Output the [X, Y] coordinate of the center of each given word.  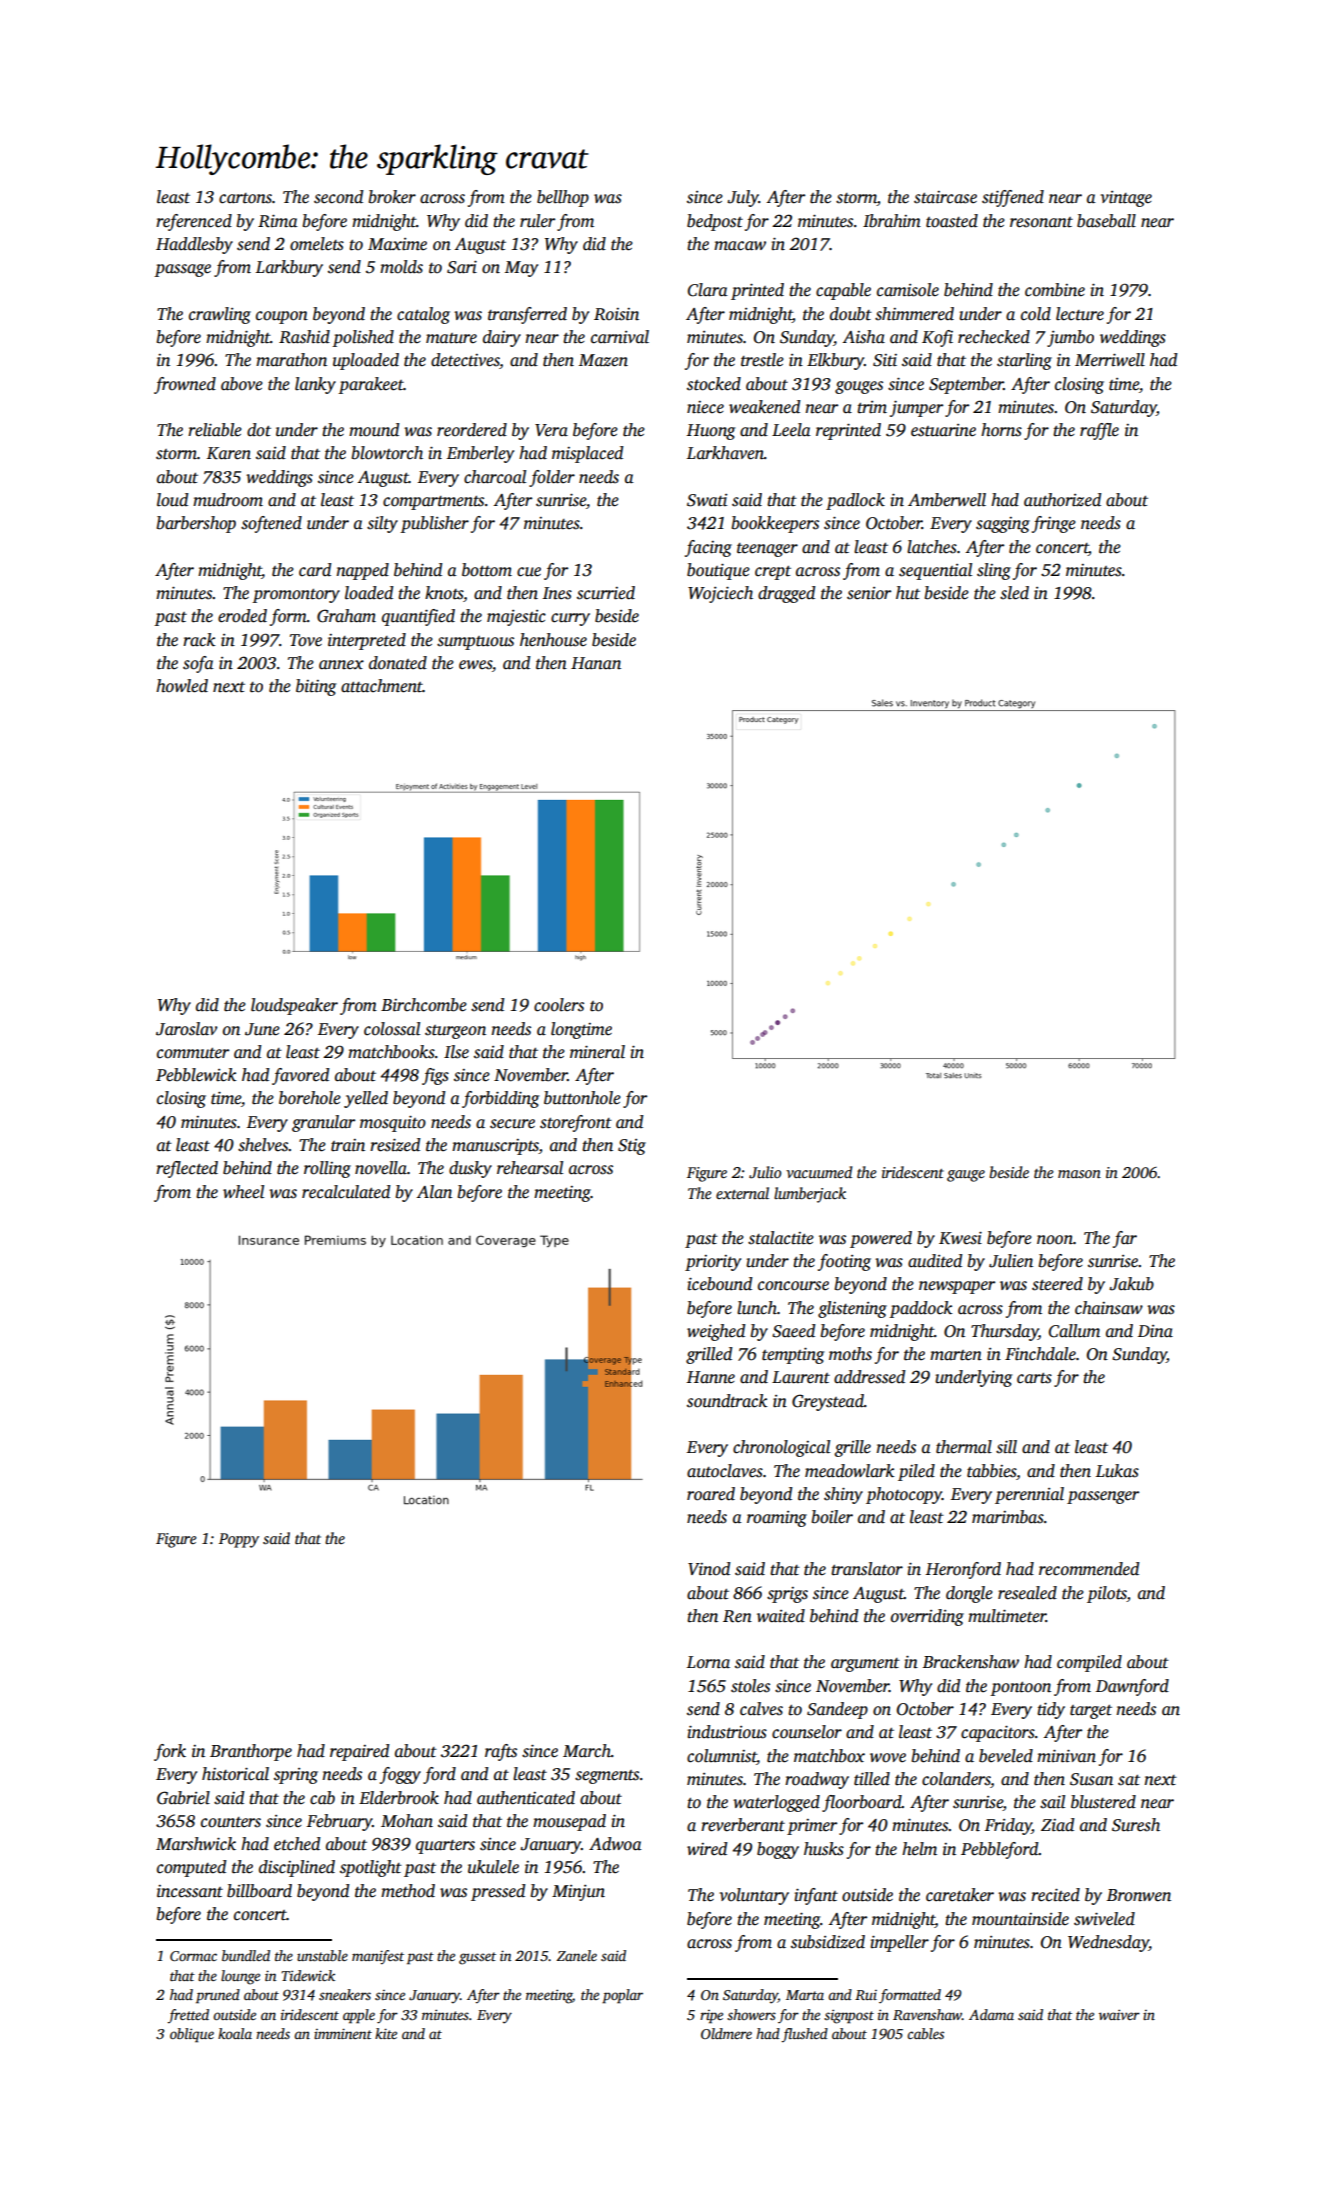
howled [182, 686]
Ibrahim [892, 221]
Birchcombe [424, 1005]
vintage [1126, 199]
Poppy [239, 1540]
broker [392, 197]
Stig [632, 1147]
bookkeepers [775, 524]
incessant [190, 1891]
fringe [1054, 524]
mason [1079, 1174]
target [1091, 1712]
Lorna [708, 1662]
